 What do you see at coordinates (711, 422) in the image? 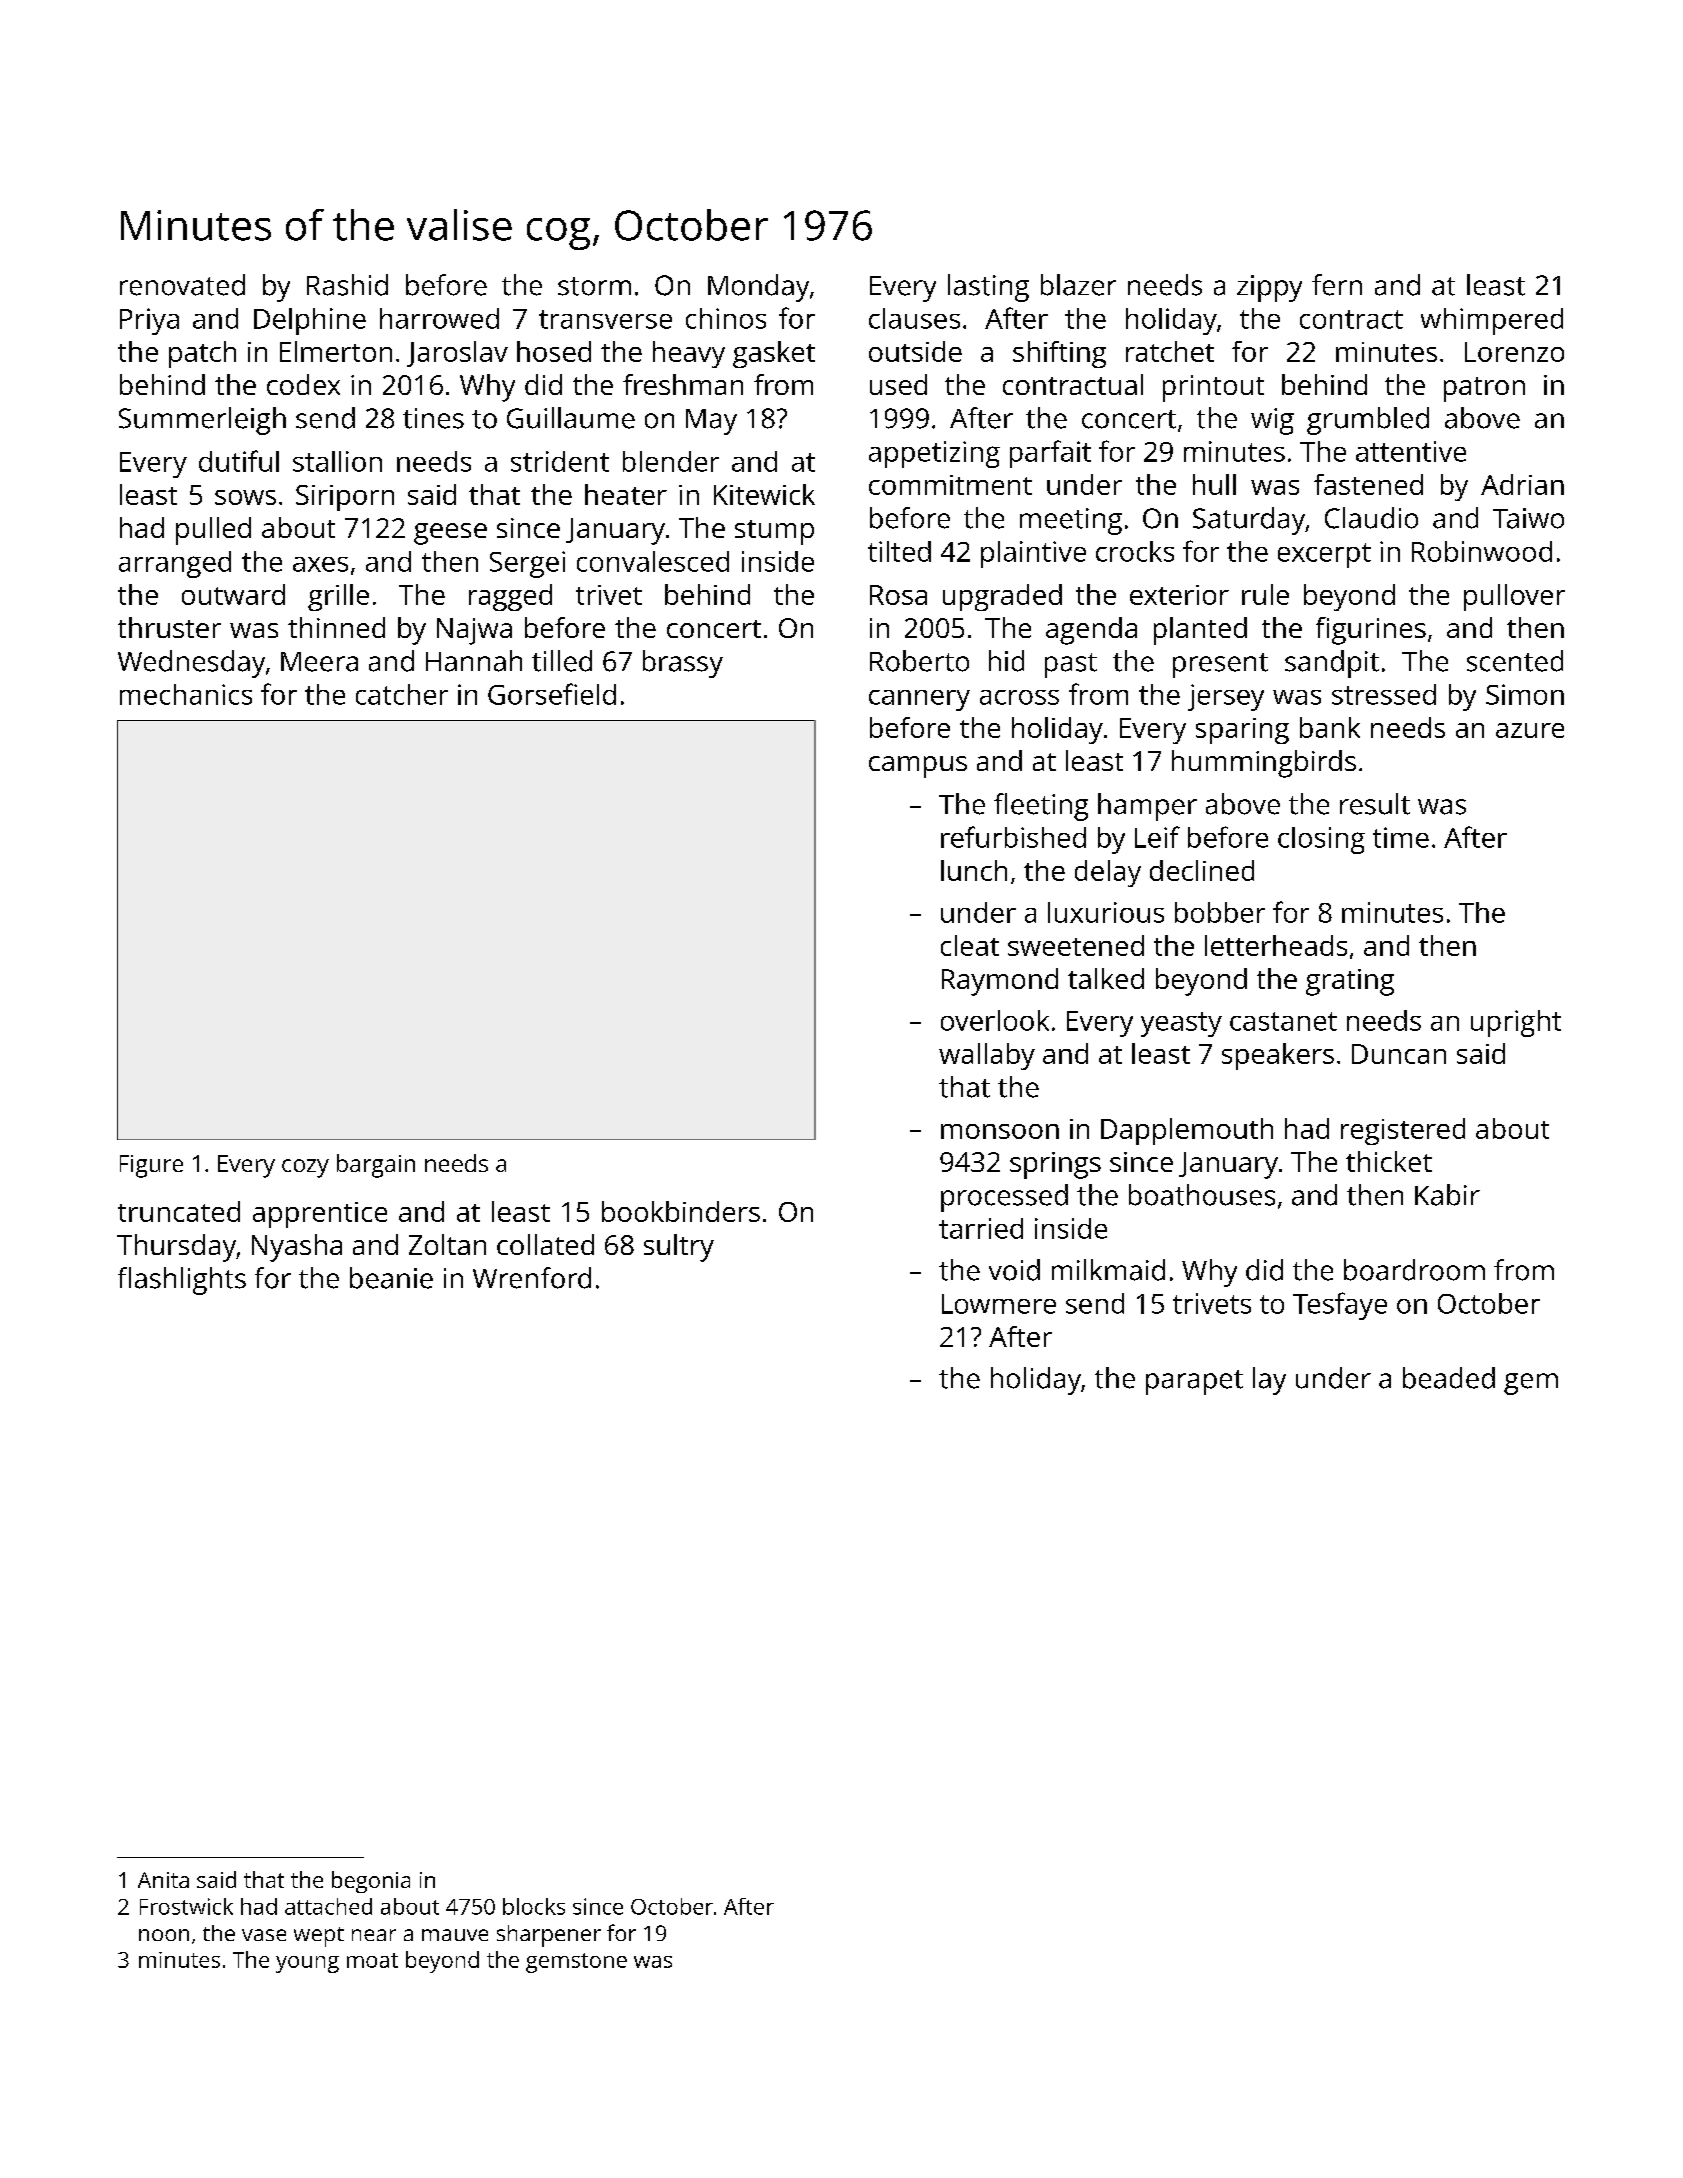
I see `May` at bounding box center [711, 422].
